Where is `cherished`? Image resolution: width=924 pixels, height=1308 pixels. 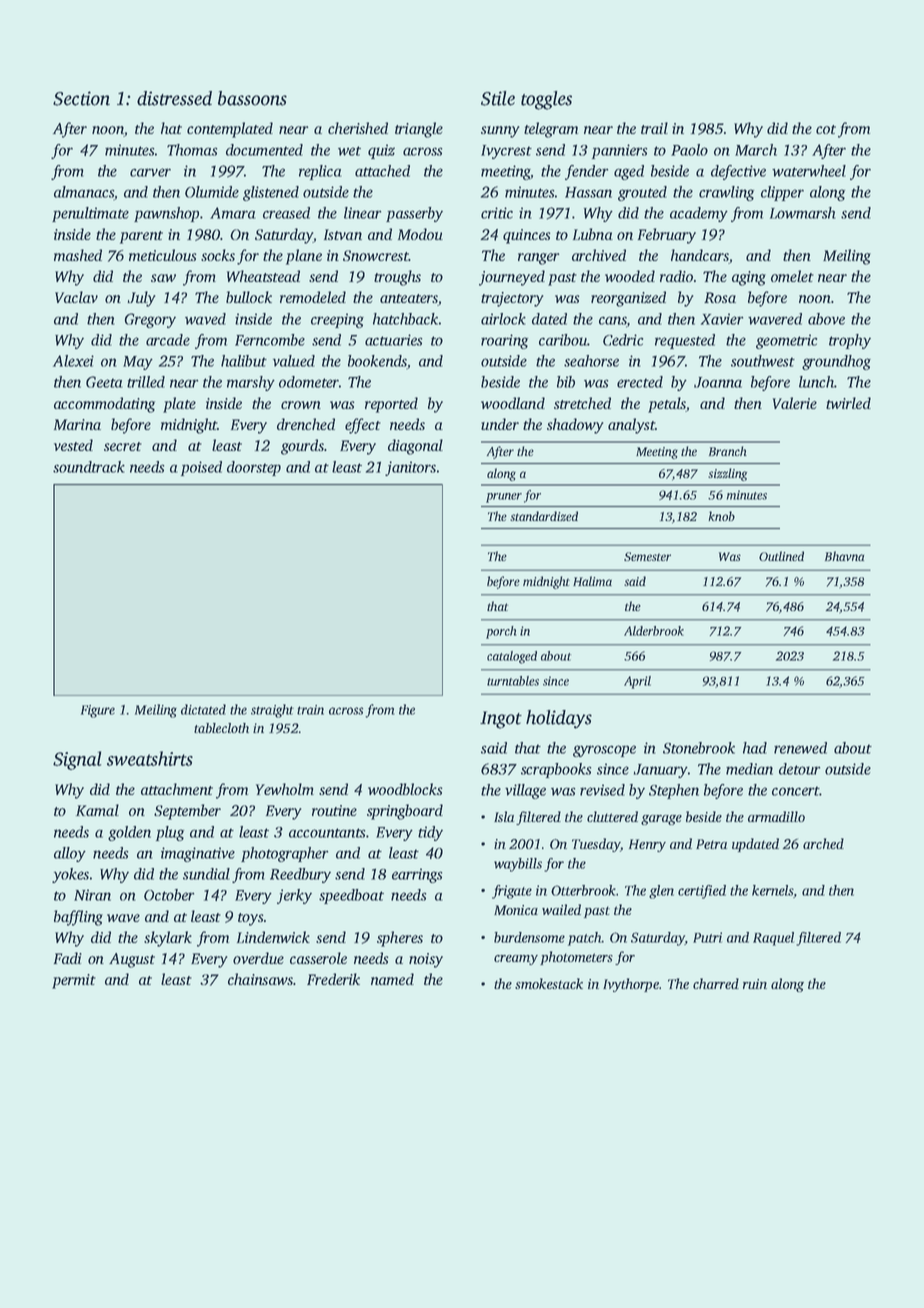
cherished is located at coordinates (358, 128).
